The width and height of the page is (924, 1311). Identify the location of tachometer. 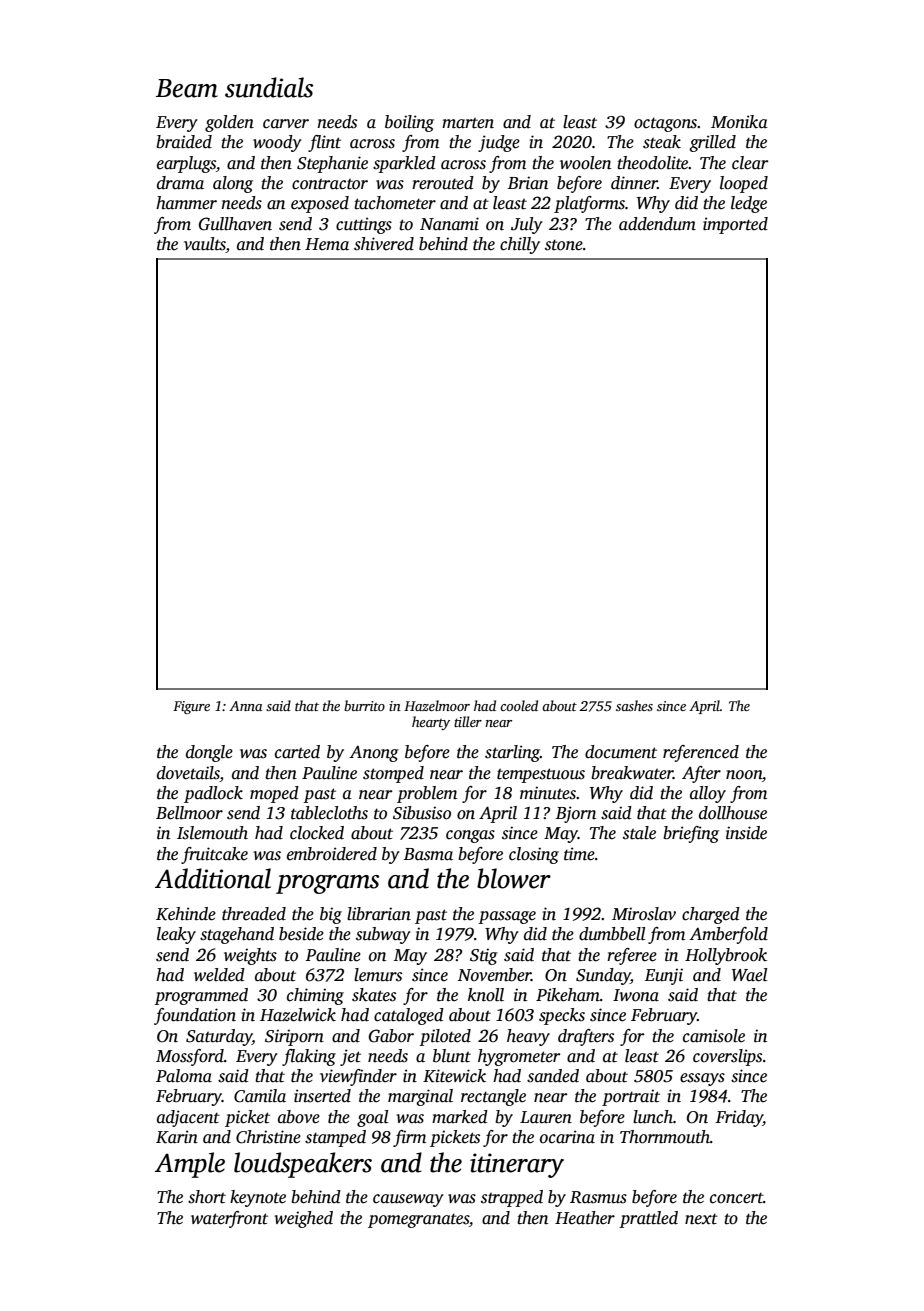
(395, 203).
